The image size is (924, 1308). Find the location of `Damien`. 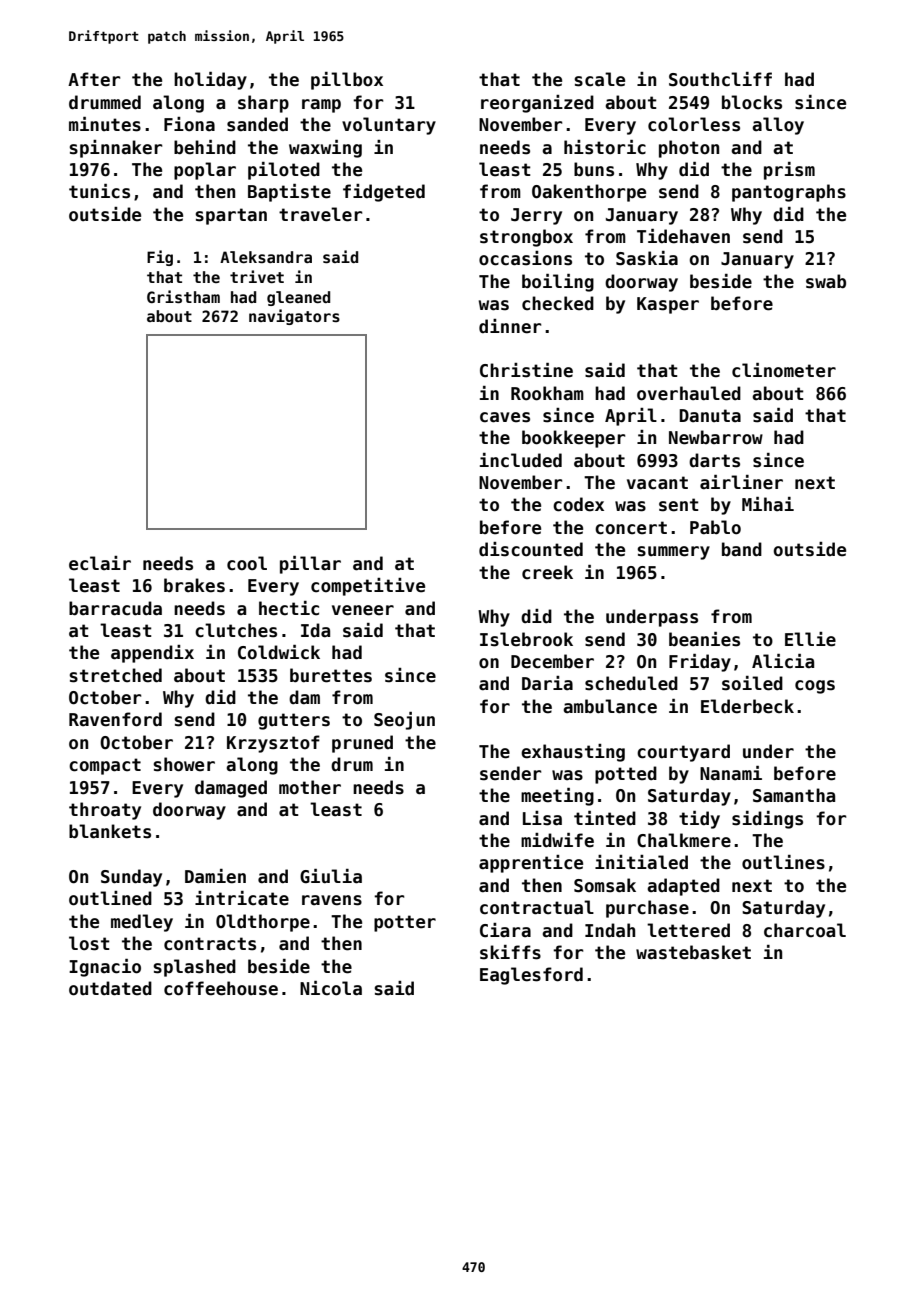

Damien is located at coordinates (215, 876).
